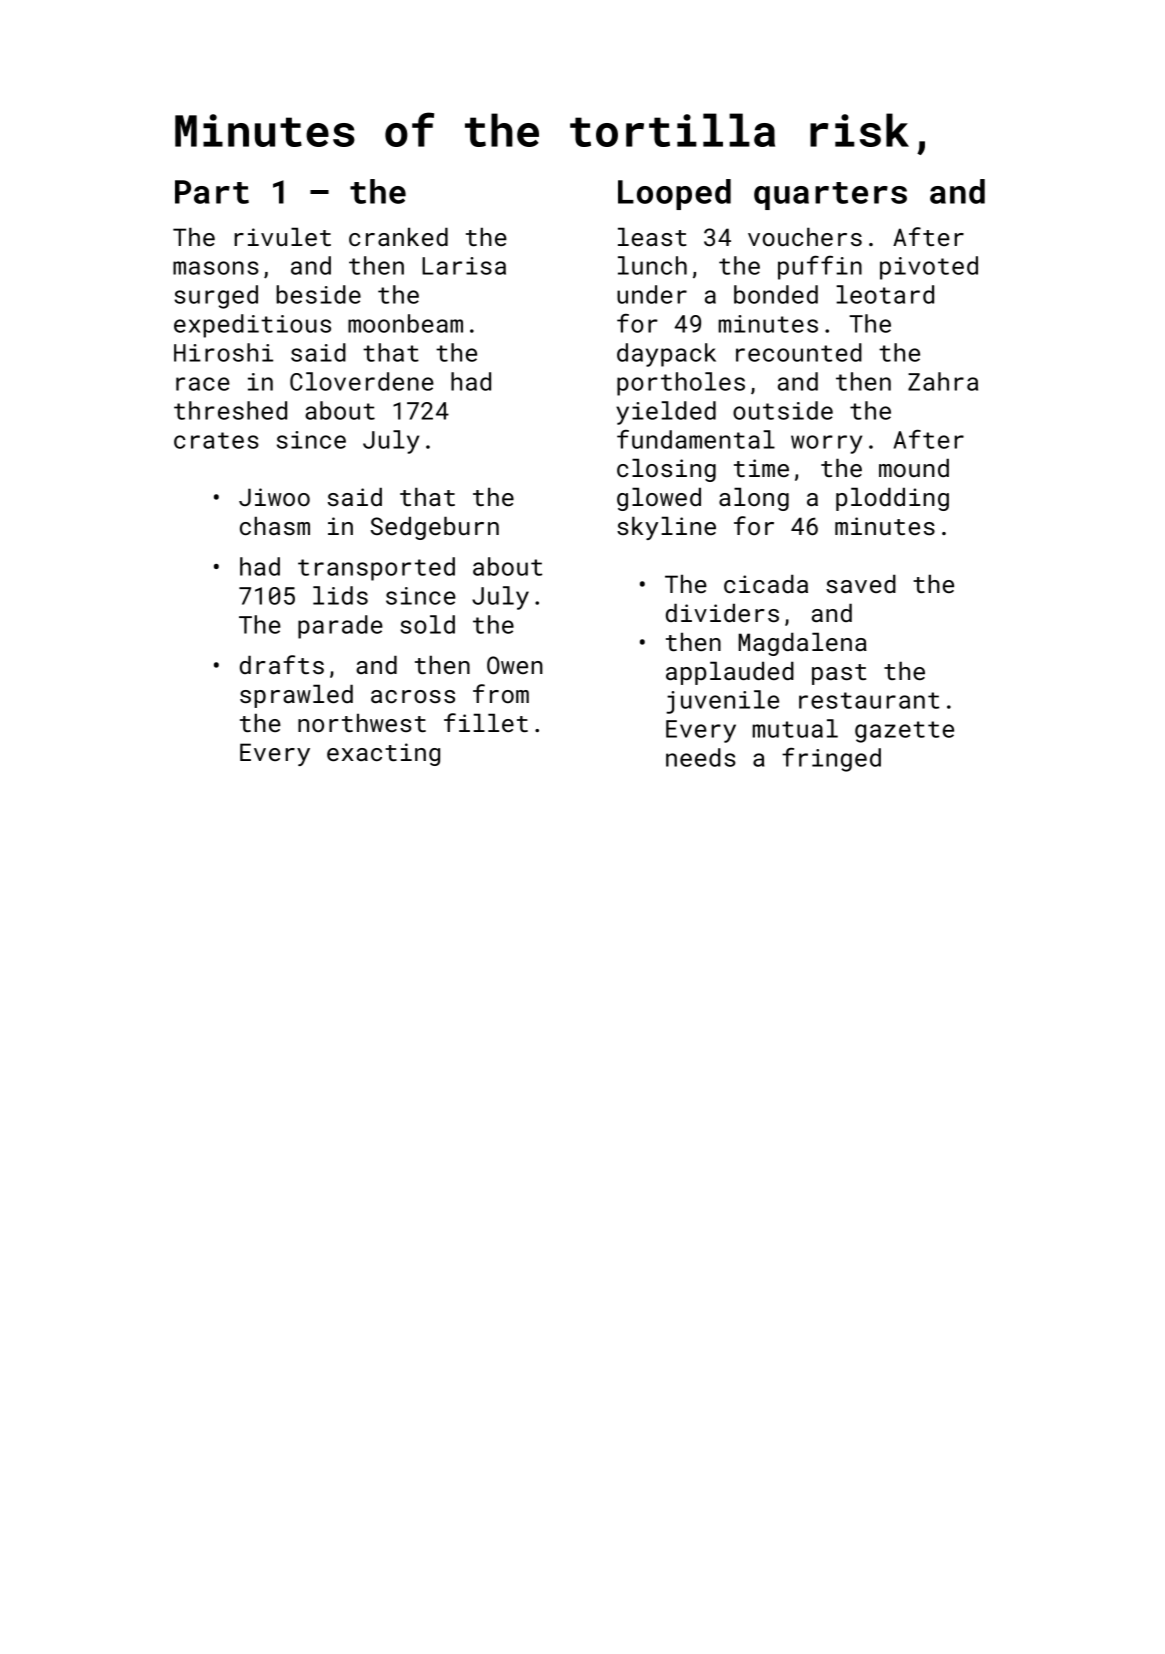 The width and height of the page is (1165, 1654). What do you see at coordinates (805, 236) in the page?
I see `vouchers` at bounding box center [805, 236].
